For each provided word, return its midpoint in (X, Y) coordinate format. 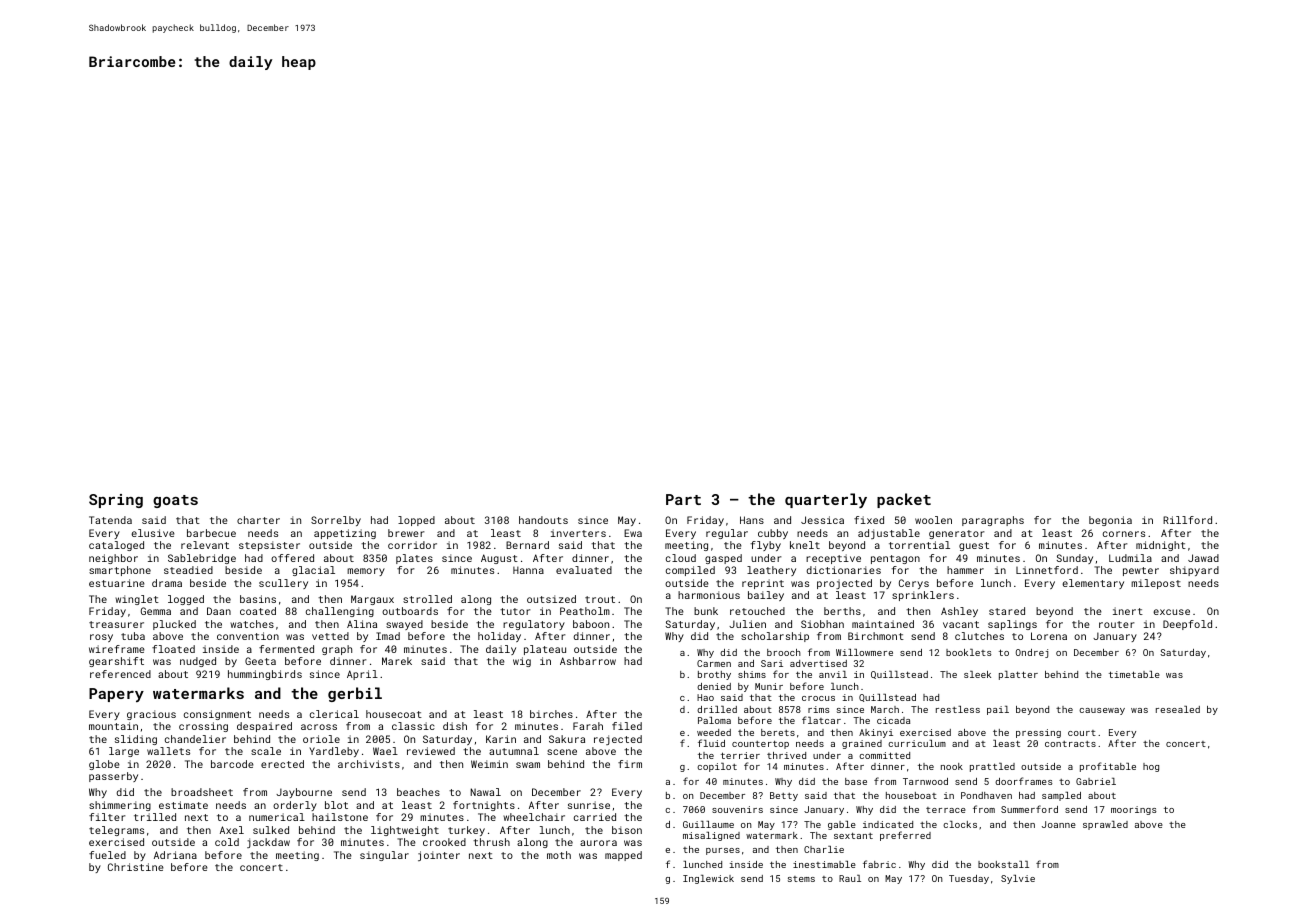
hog (1151, 767)
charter (258, 520)
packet (904, 500)
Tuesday (969, 879)
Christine (136, 867)
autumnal (514, 751)
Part (683, 499)
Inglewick (708, 879)
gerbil (355, 694)
